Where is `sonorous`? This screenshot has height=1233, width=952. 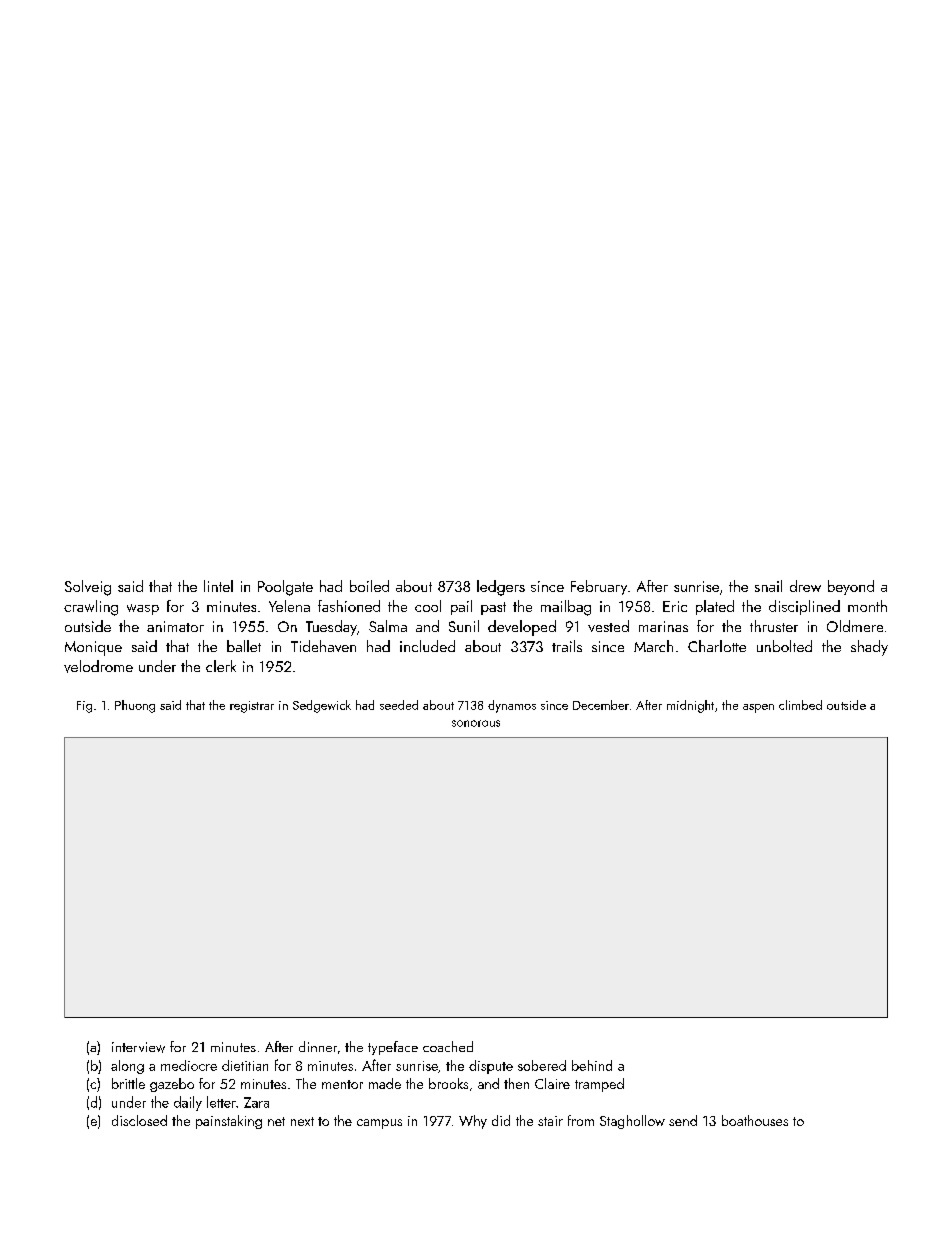 sonorous is located at coordinates (476, 723).
